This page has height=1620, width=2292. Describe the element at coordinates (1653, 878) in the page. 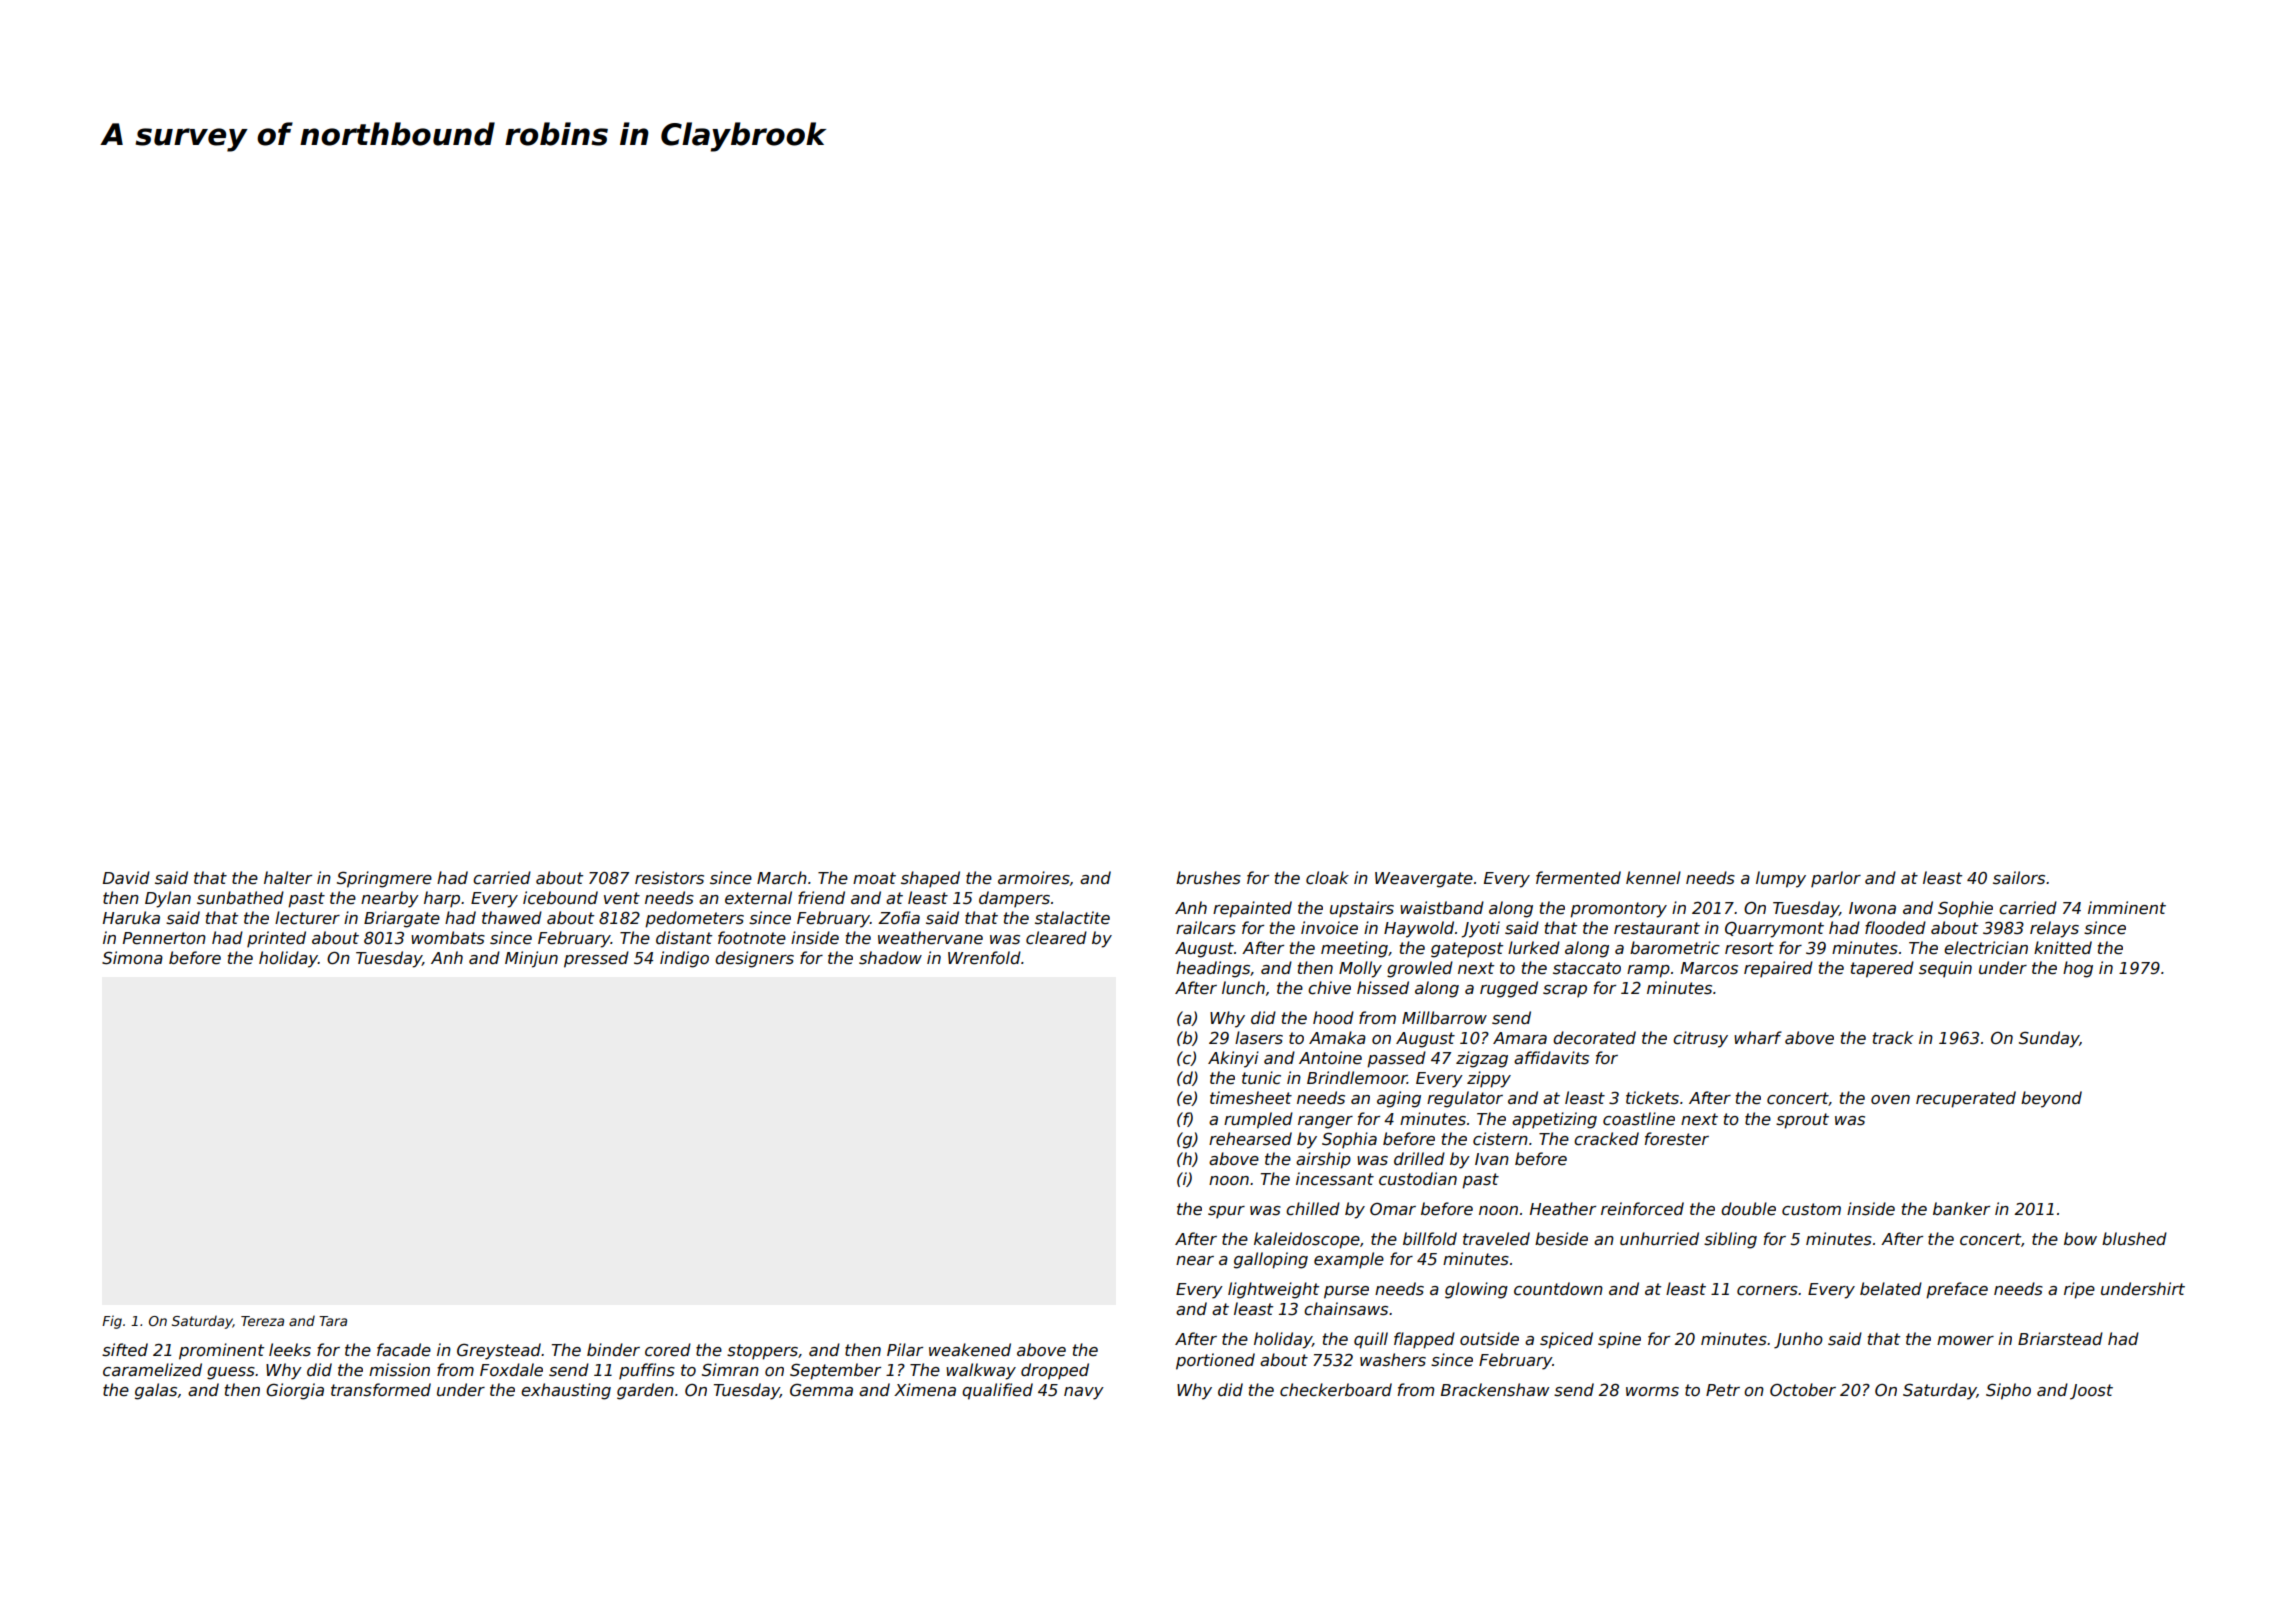

I see `kennel` at that location.
